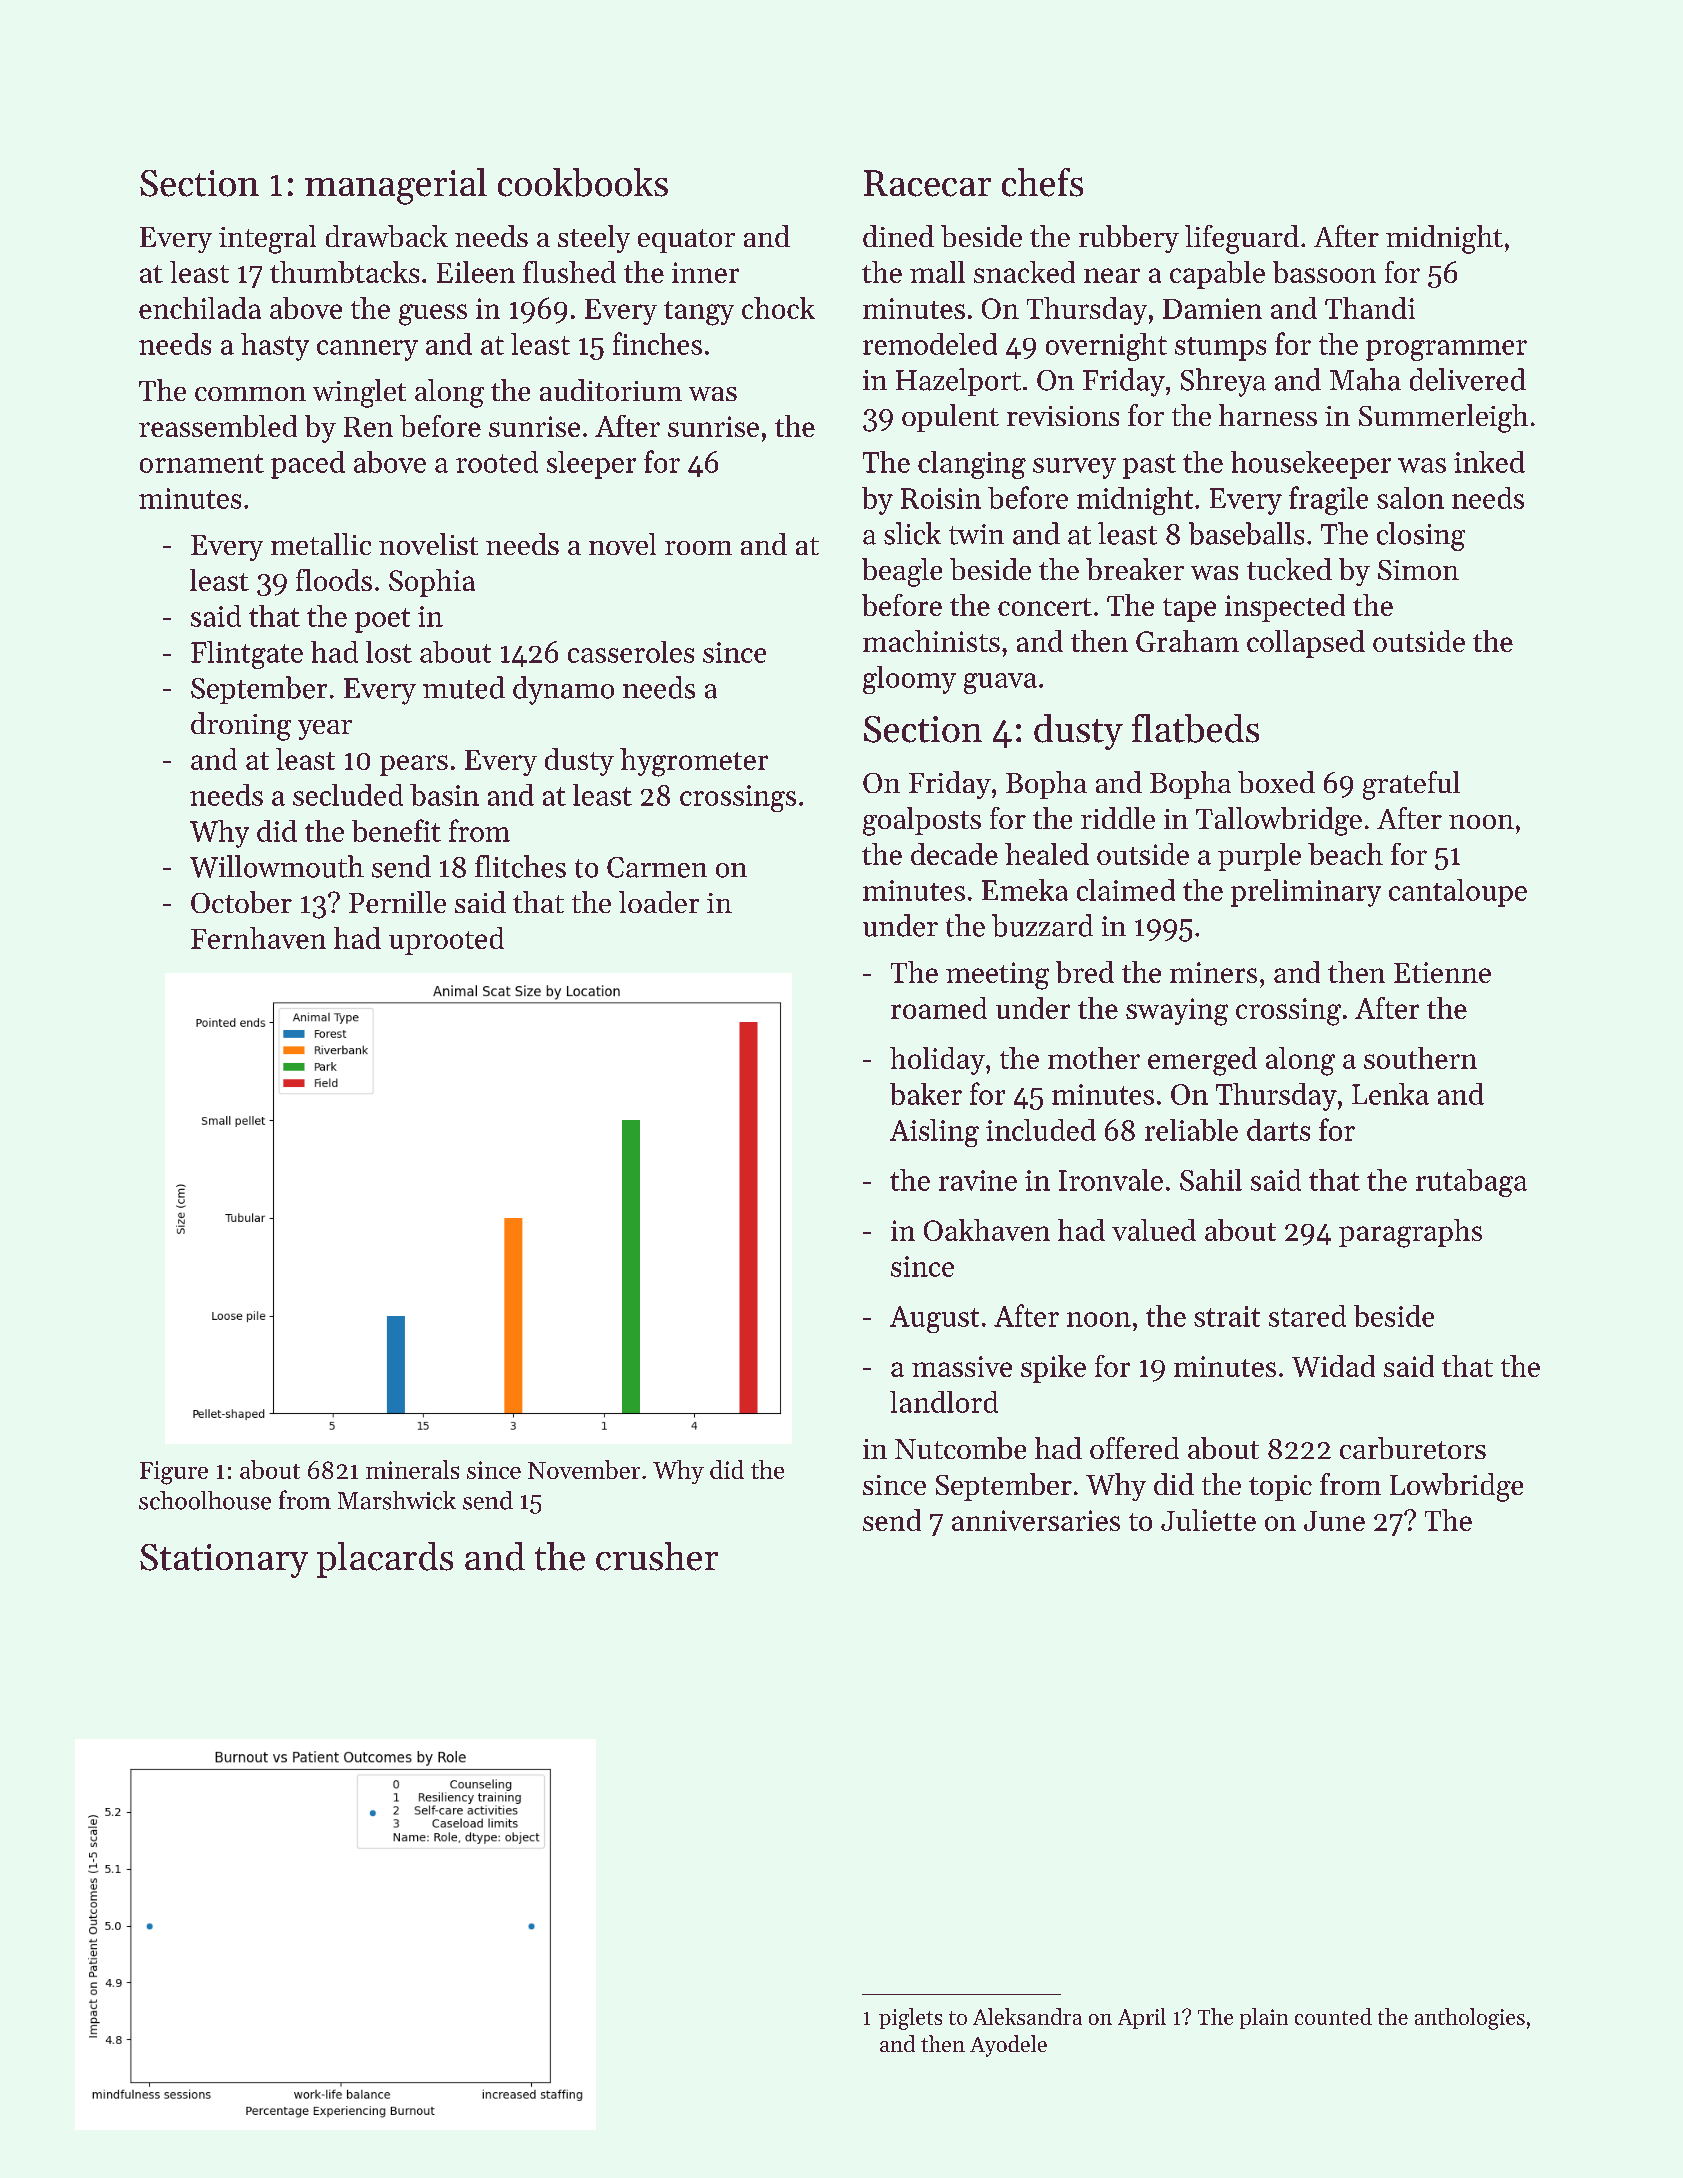 The width and height of the screenshot is (1683, 2178). Describe the element at coordinates (976, 534) in the screenshot. I see `twin` at that location.
